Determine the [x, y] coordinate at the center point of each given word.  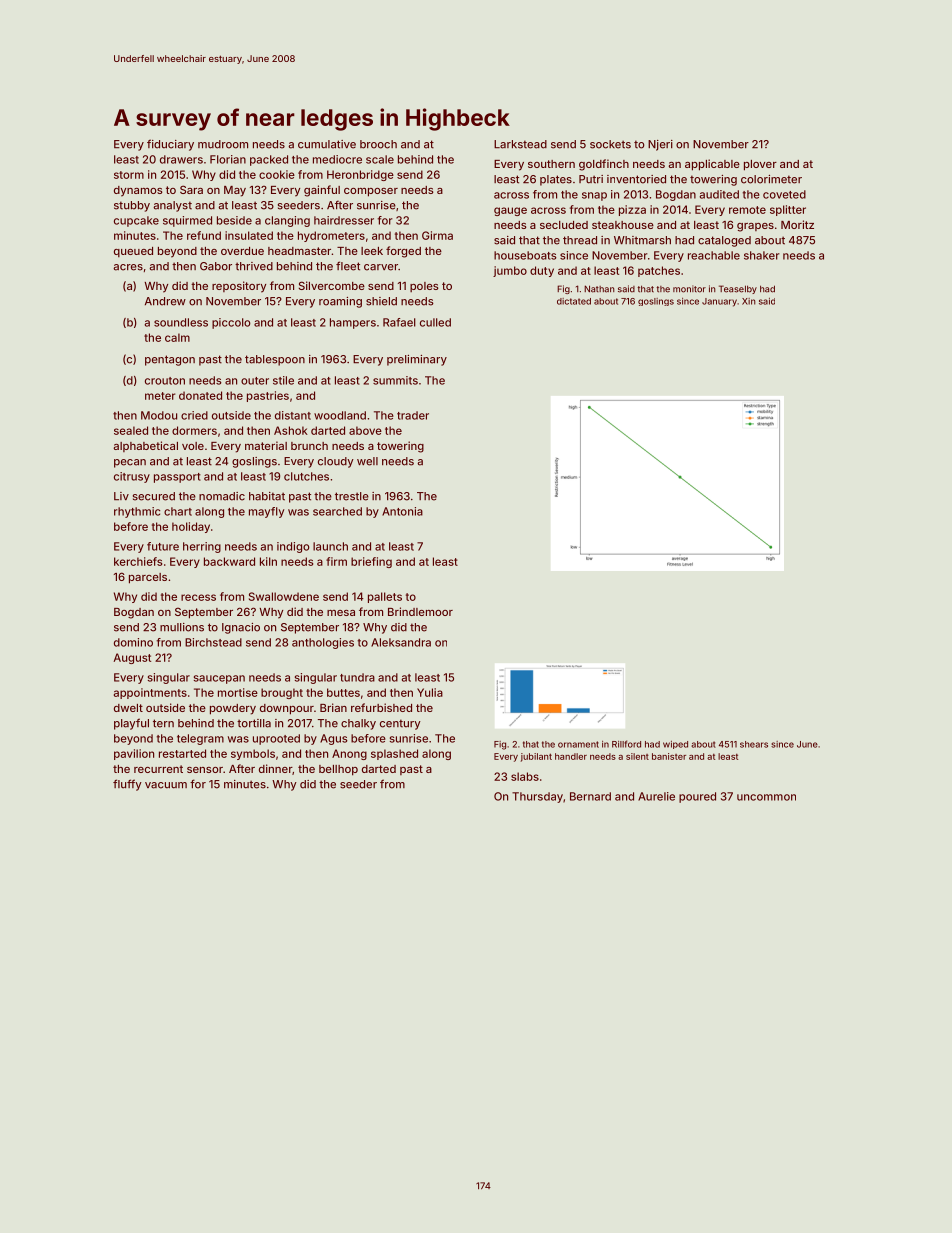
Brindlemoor [420, 611]
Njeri [660, 145]
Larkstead [520, 144]
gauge [510, 211]
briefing [371, 562]
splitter [788, 210]
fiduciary [170, 145]
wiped [675, 745]
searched [337, 511]
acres [128, 267]
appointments [150, 693]
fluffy [127, 785]
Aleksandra [401, 642]
